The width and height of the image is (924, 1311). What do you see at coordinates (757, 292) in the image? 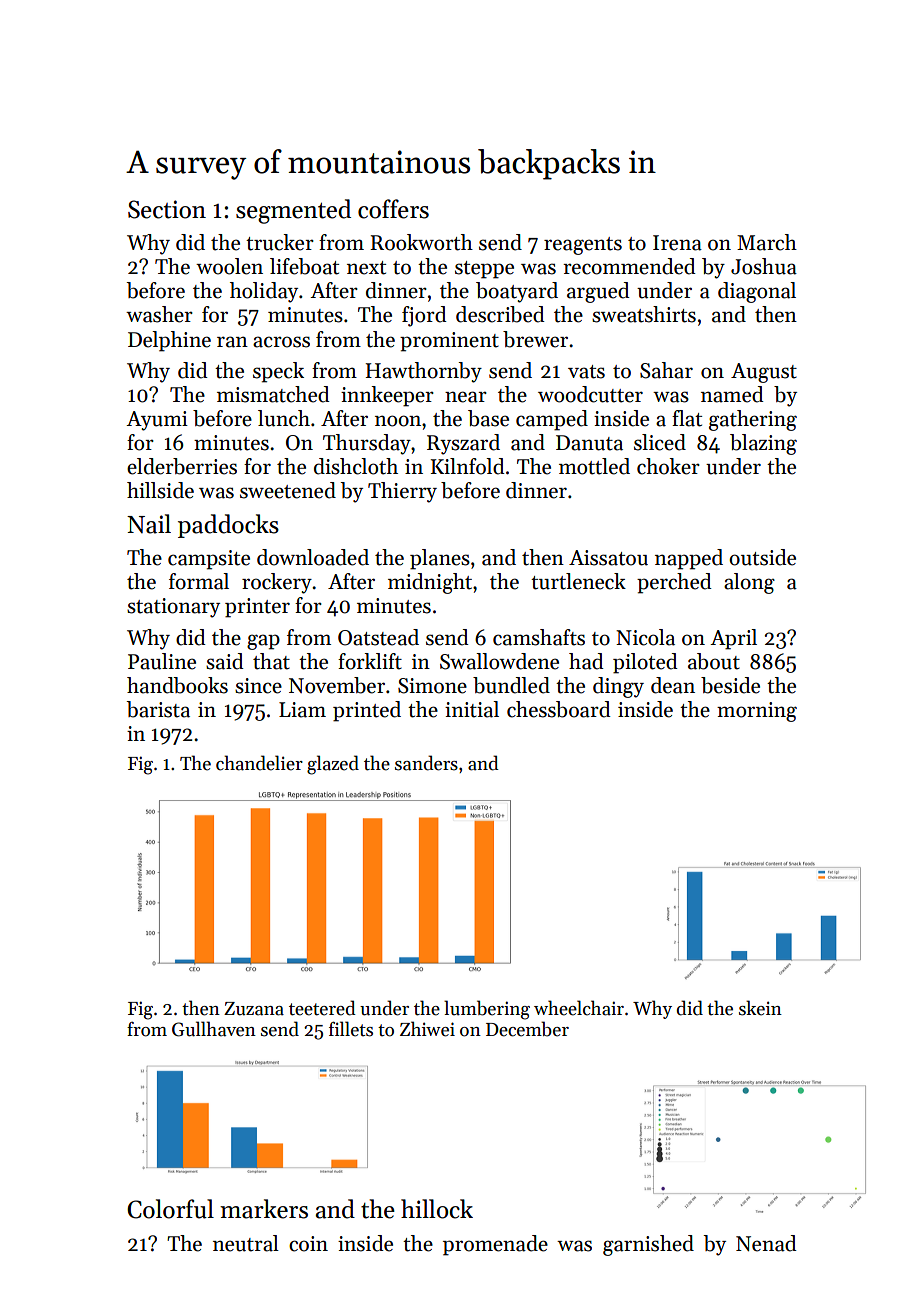
I see `diagonal` at bounding box center [757, 292].
